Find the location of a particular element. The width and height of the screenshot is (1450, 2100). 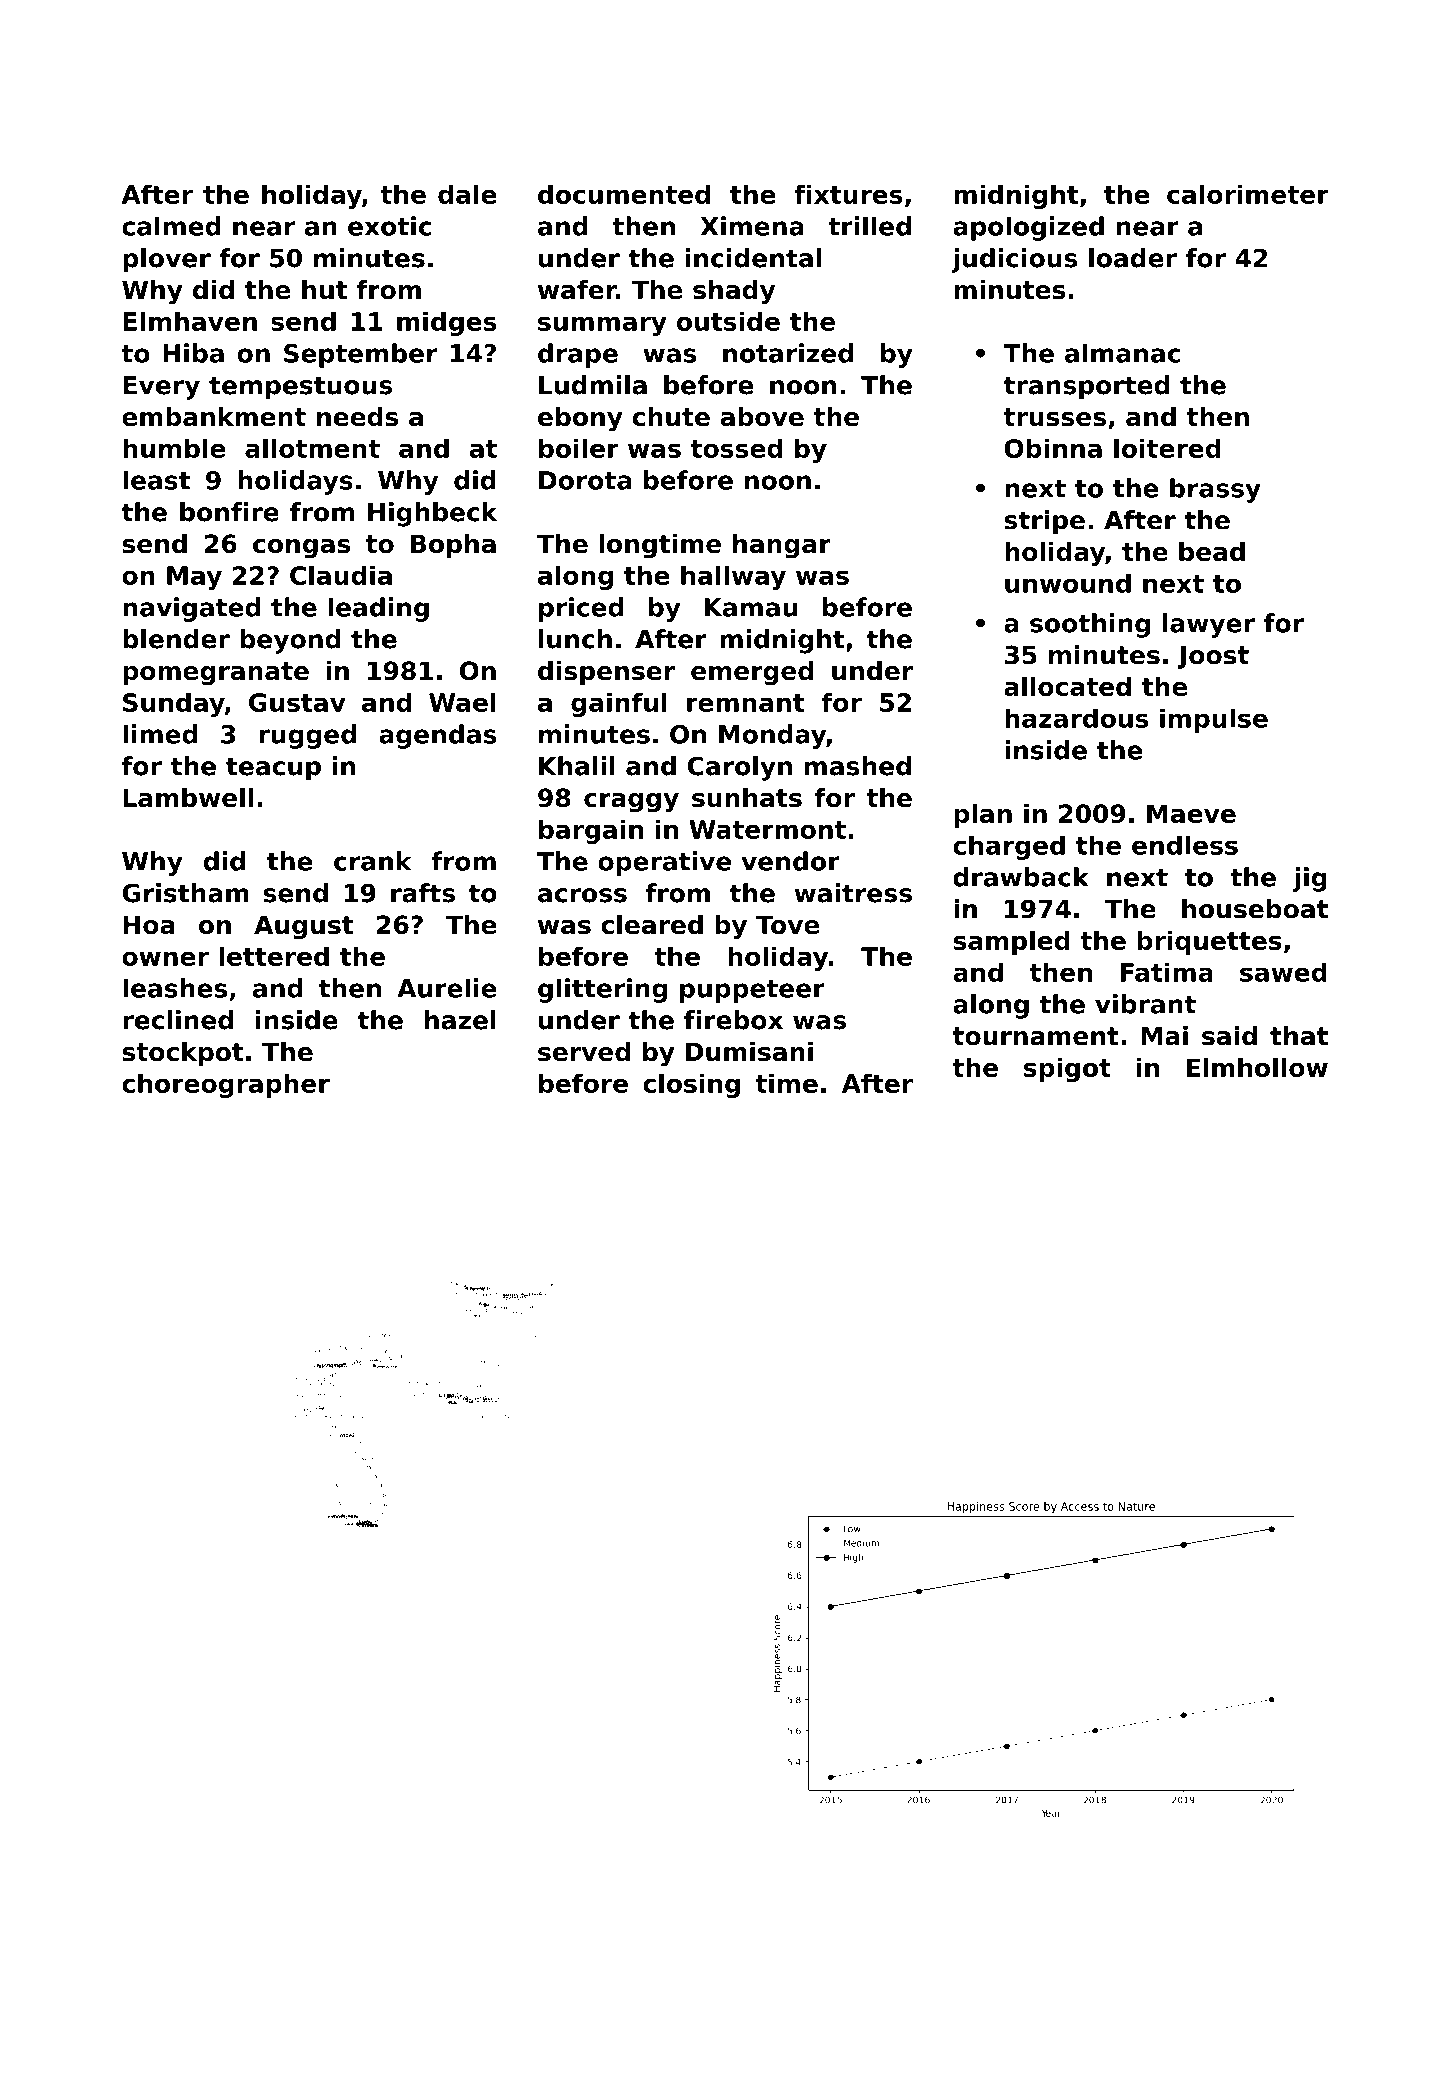

charged is located at coordinates (1009, 847).
